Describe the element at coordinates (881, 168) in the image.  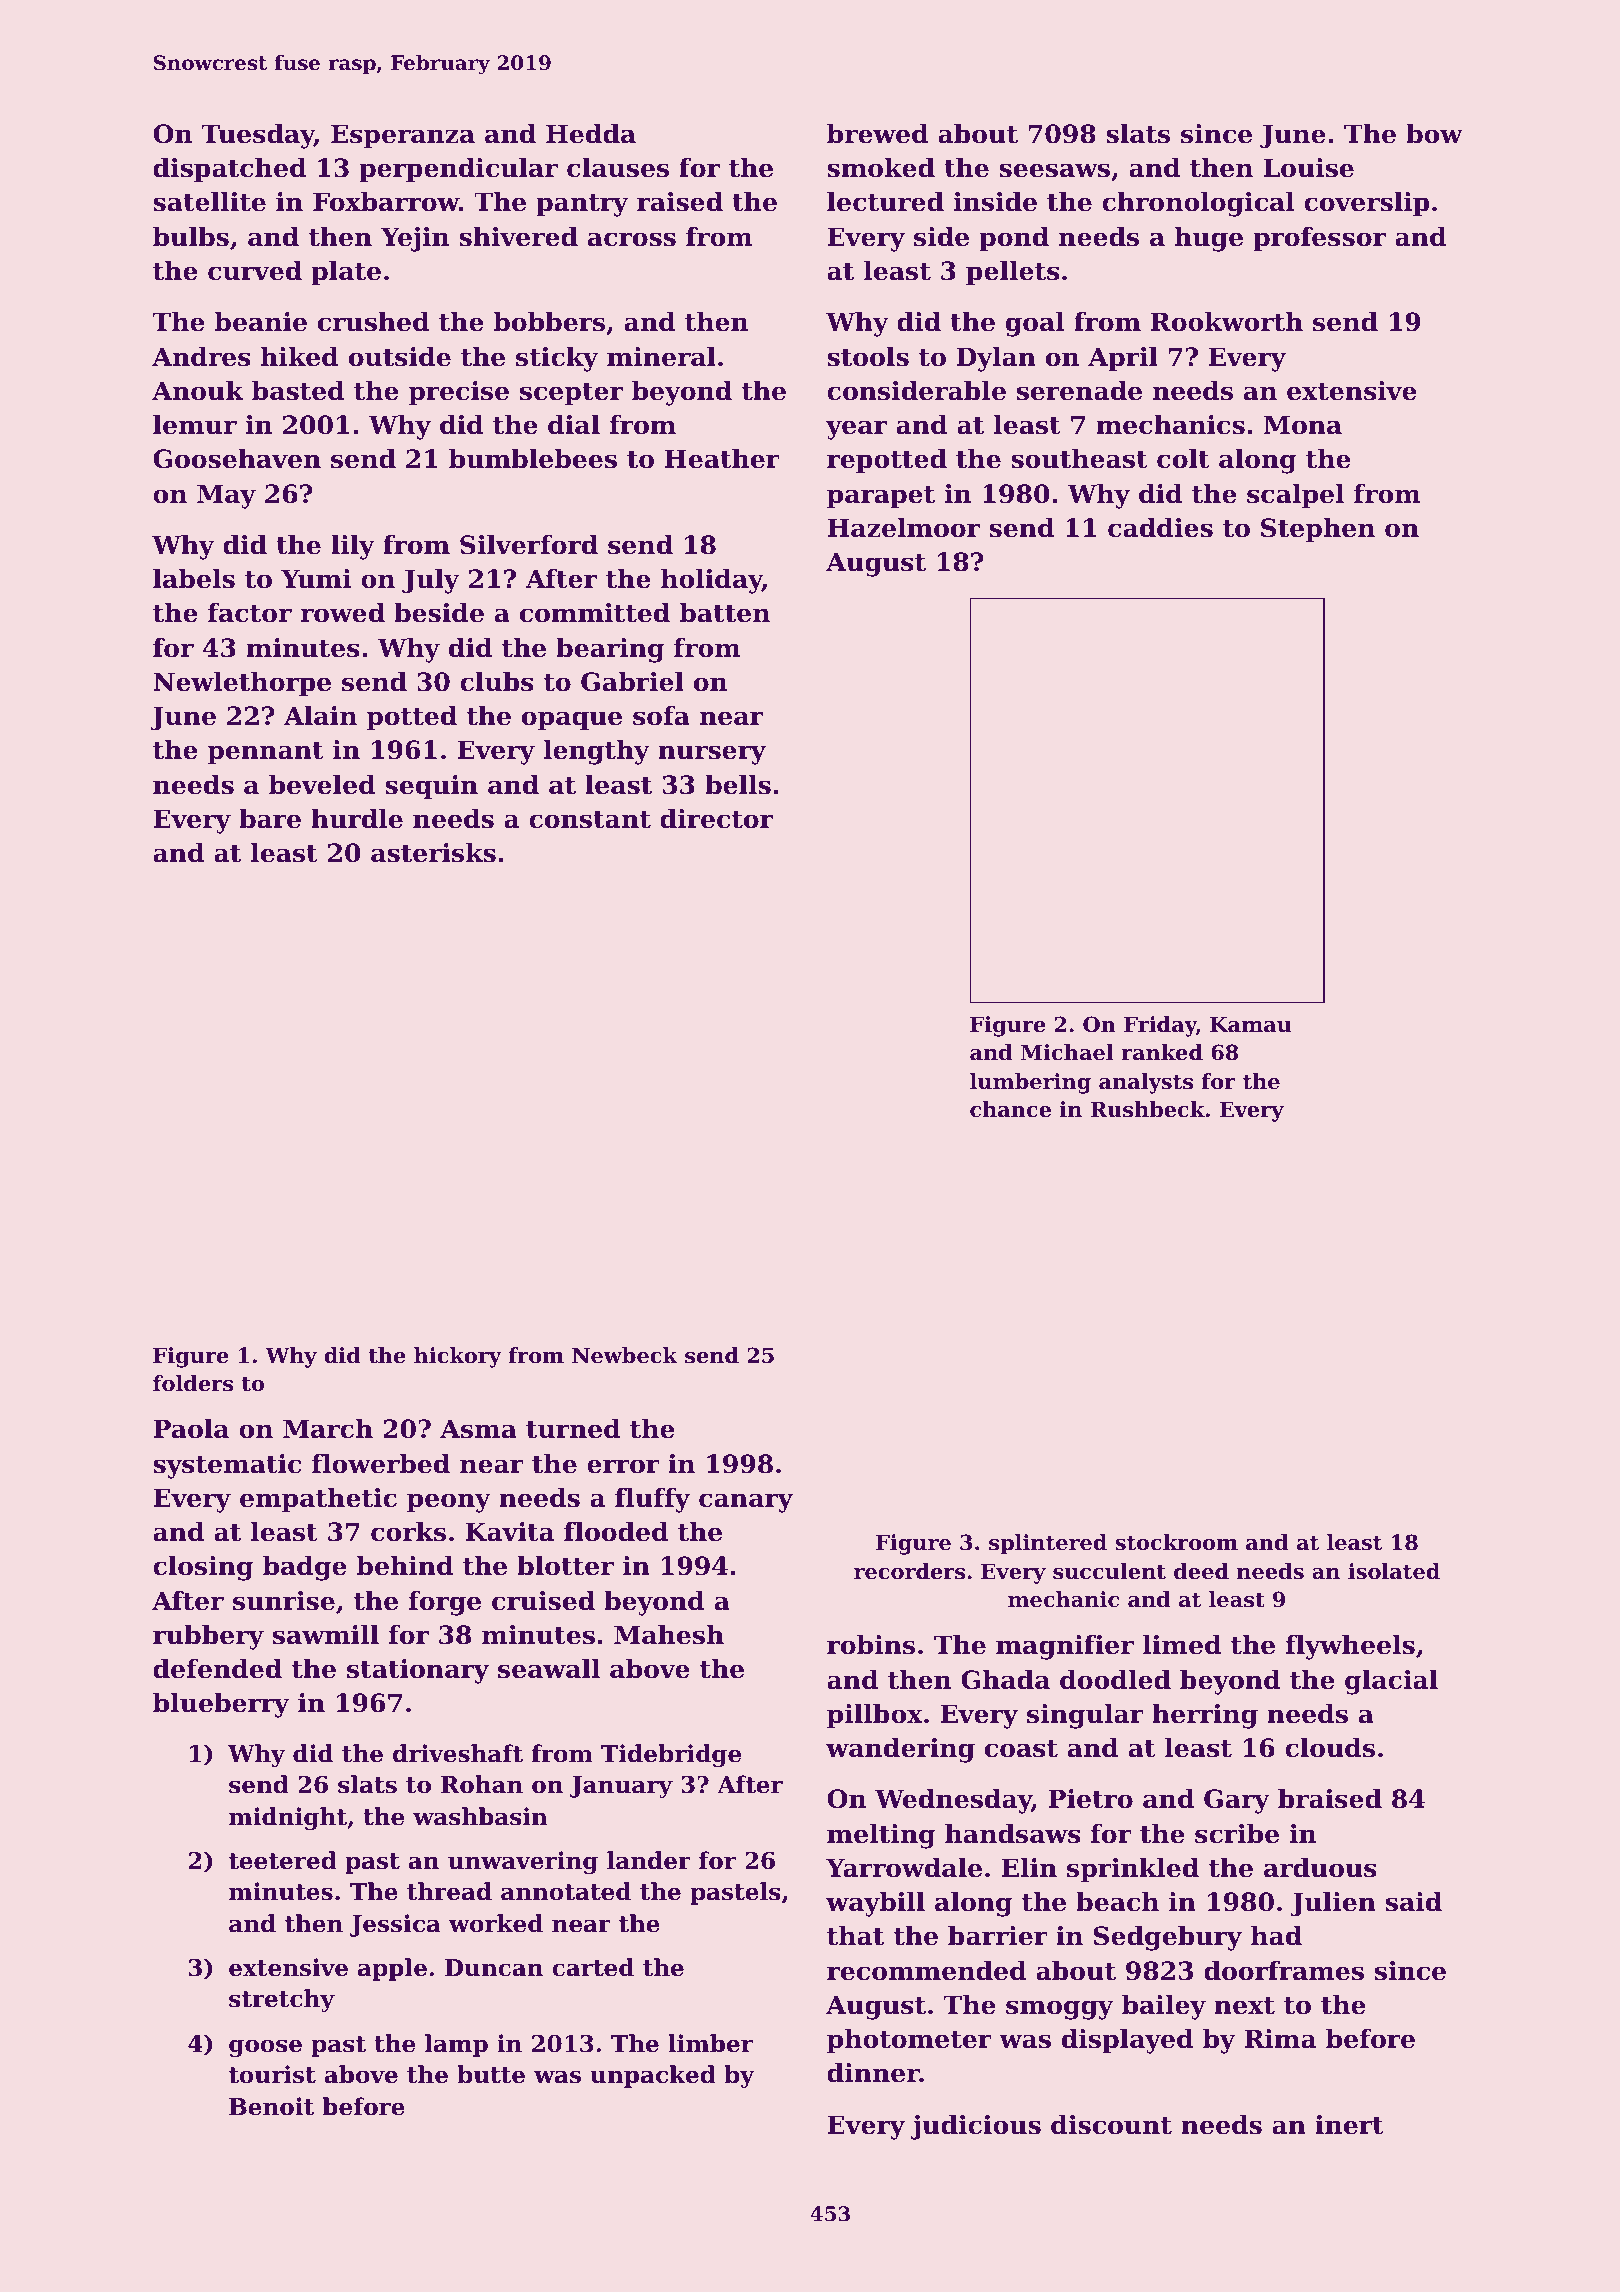
I see `smoked` at that location.
